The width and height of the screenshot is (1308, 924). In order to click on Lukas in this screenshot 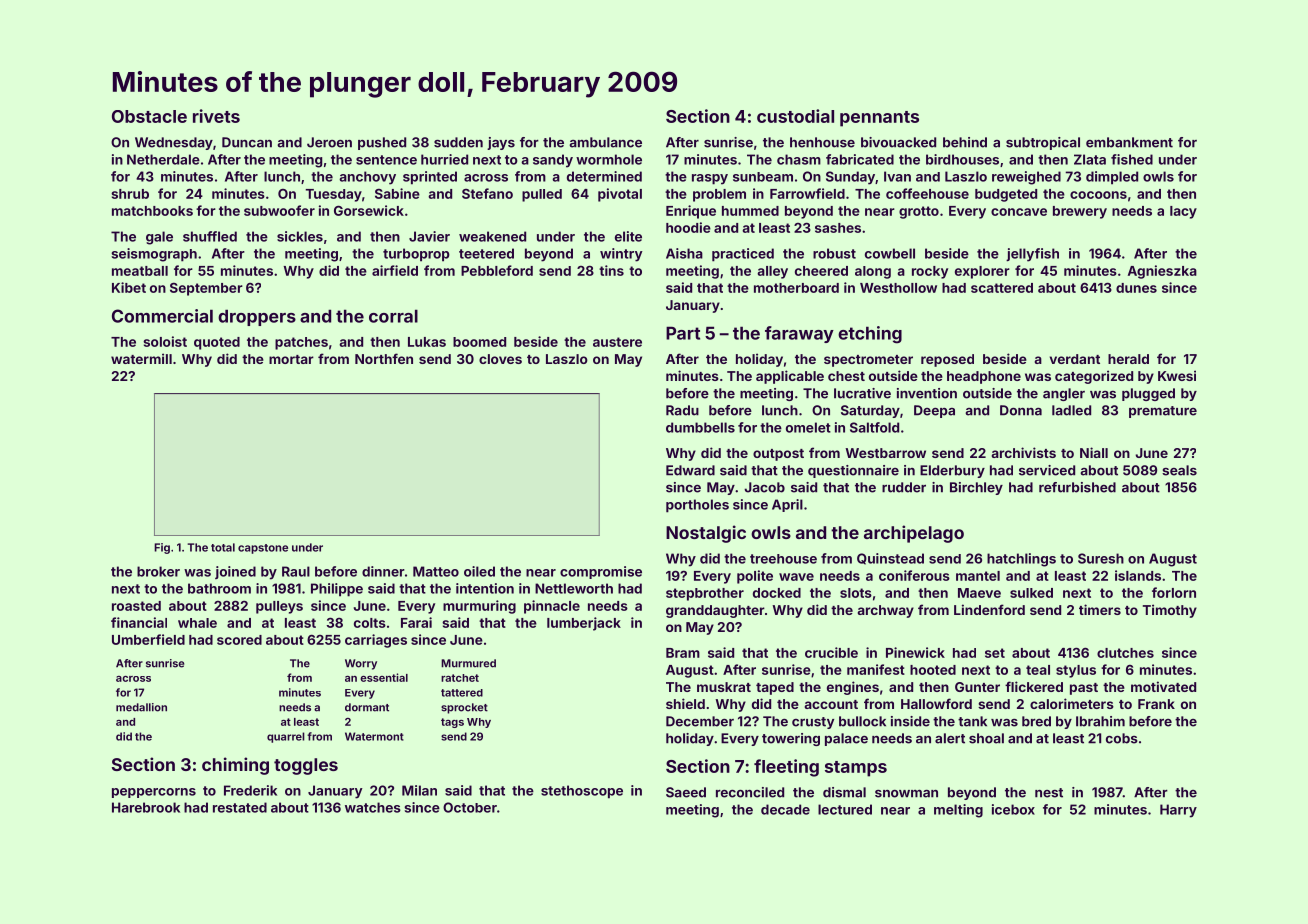, I will do `click(427, 342)`.
